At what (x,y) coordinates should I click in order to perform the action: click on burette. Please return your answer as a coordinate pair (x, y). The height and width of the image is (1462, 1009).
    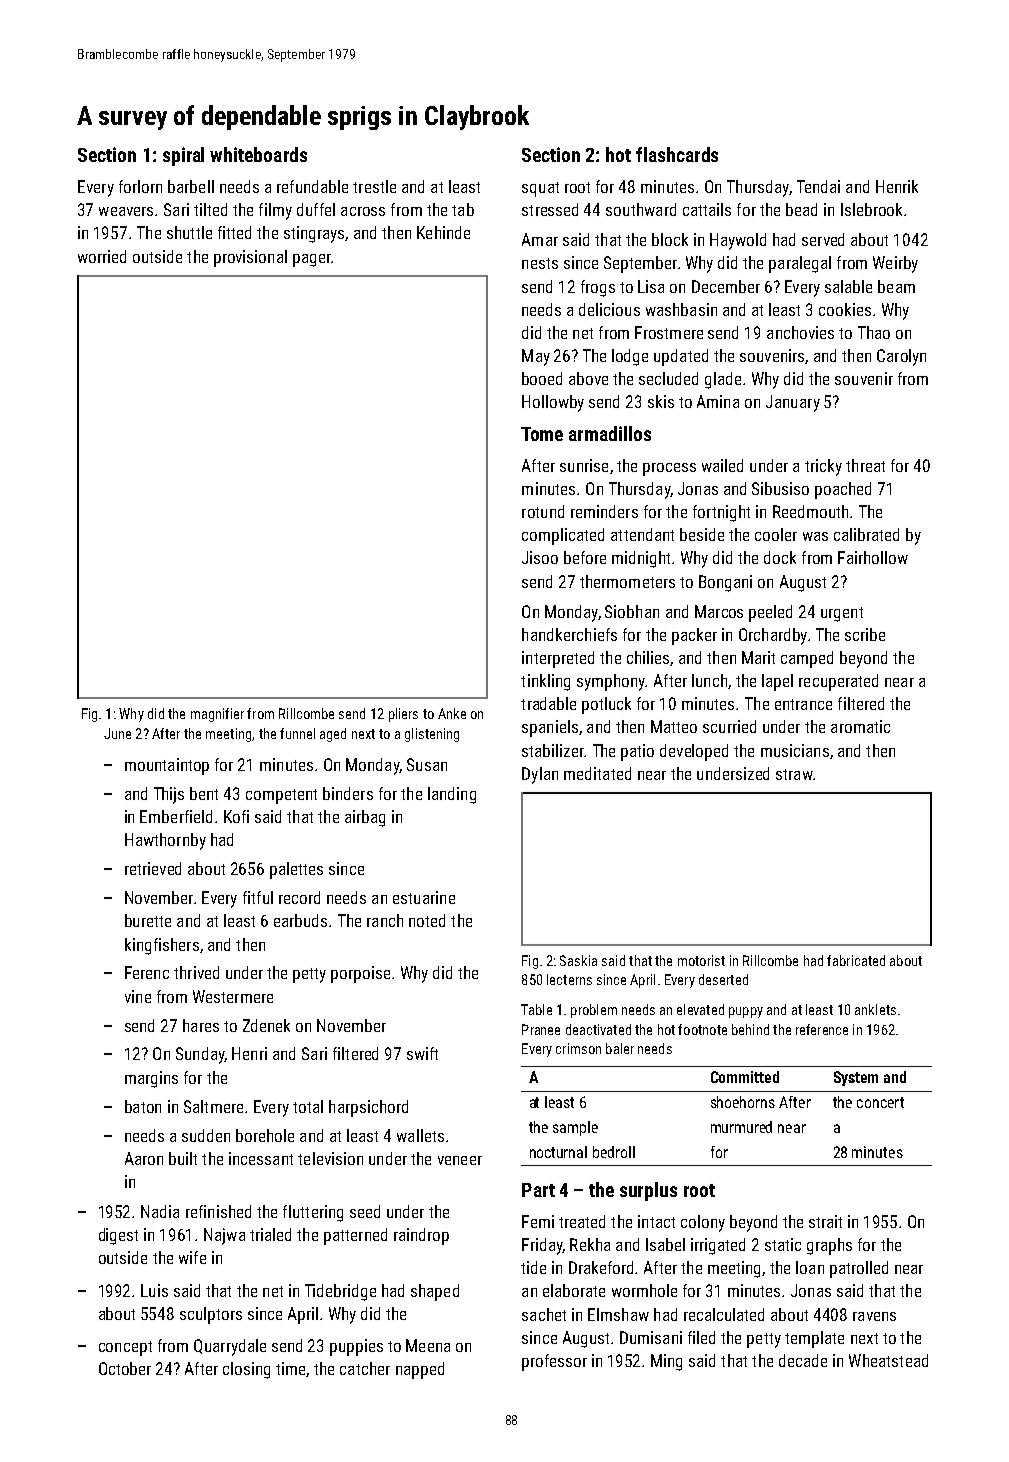
    Looking at the image, I should click on (148, 920).
